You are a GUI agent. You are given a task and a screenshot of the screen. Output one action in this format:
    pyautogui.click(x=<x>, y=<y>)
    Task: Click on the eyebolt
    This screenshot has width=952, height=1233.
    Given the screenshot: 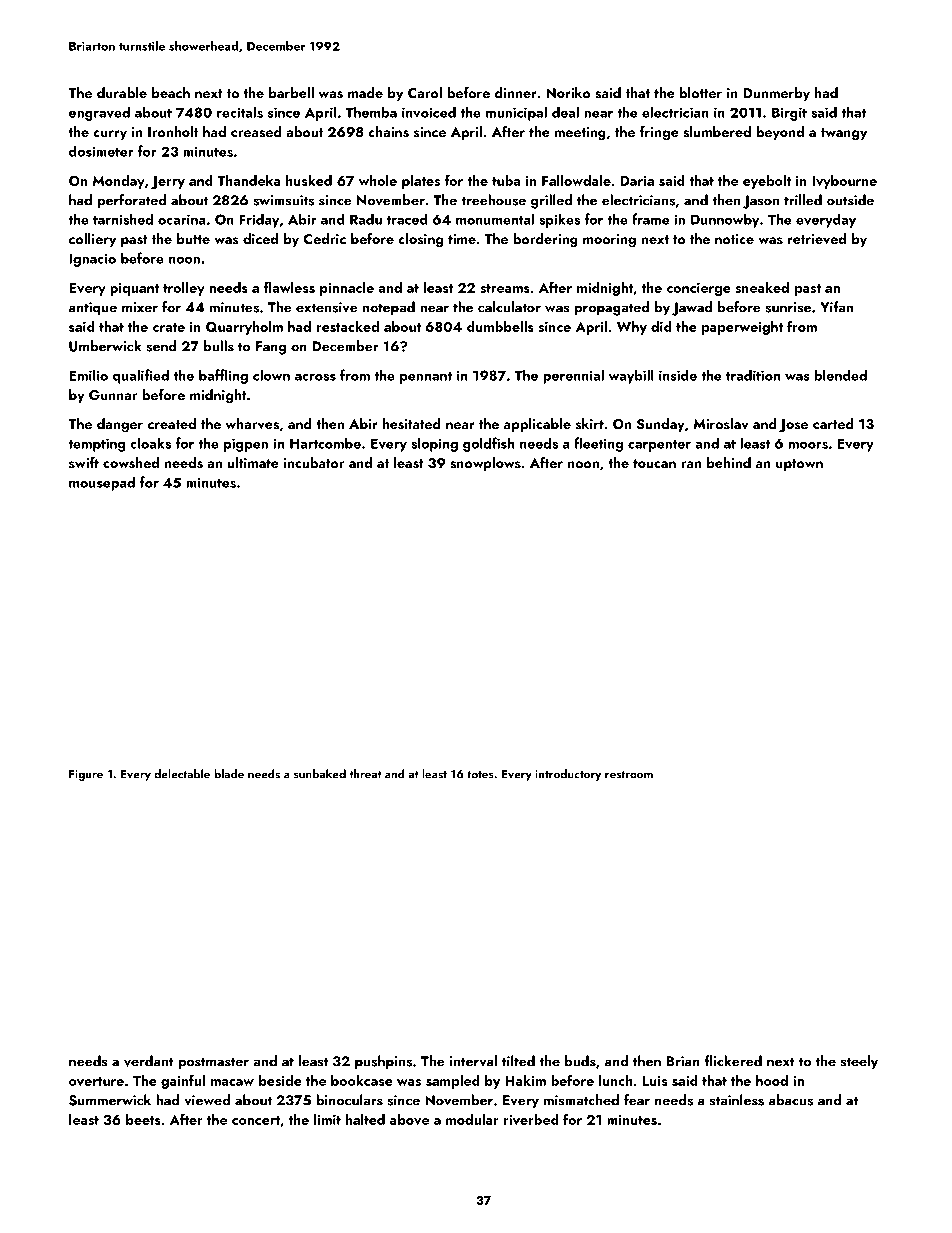 What is the action you would take?
    pyautogui.click(x=767, y=182)
